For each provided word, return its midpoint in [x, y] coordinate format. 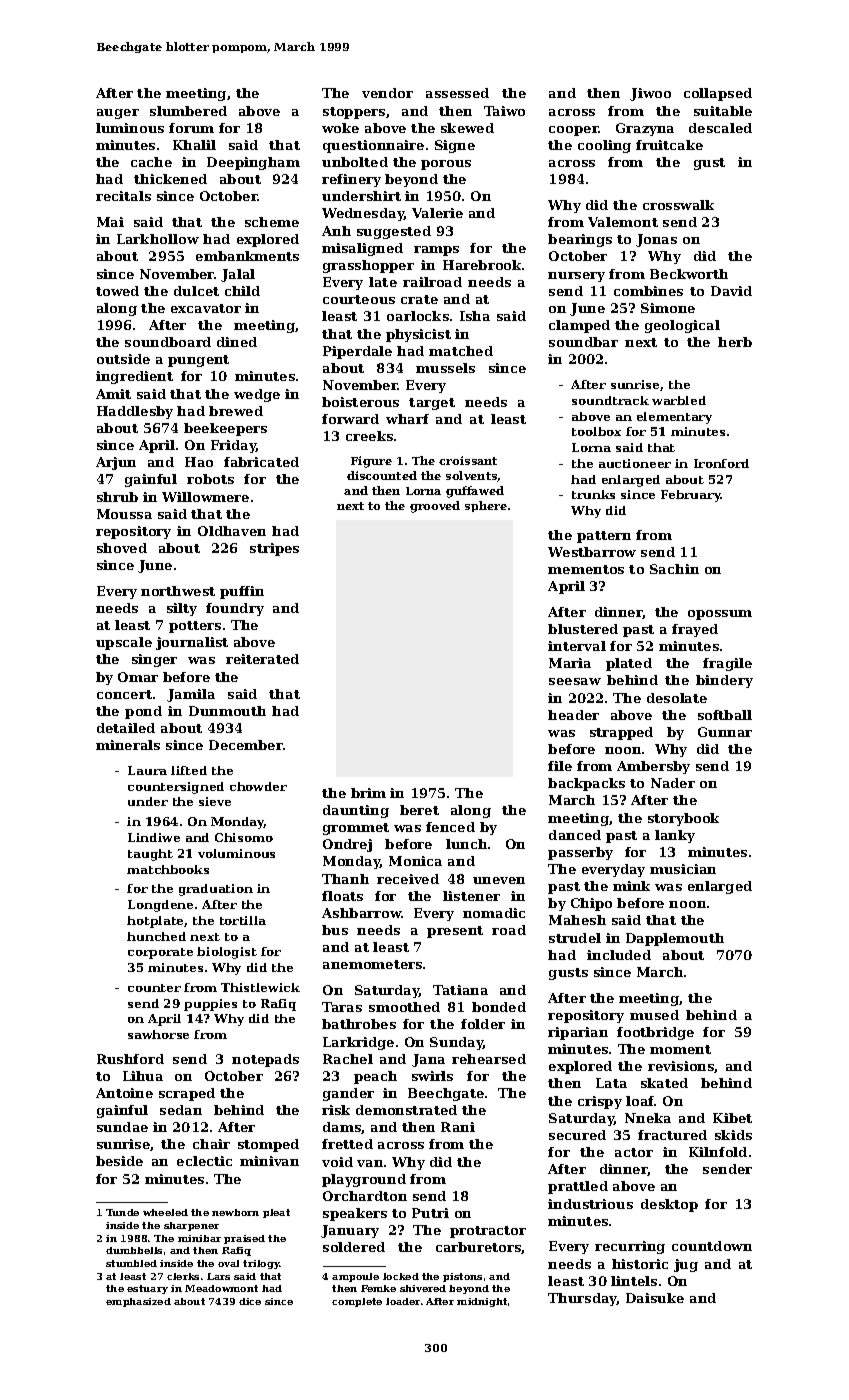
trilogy [261, 1264]
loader [403, 1301]
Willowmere [205, 497]
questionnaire [373, 146]
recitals [123, 196]
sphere [486, 506]
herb [735, 342]
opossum [720, 615]
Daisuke [655, 1298]
